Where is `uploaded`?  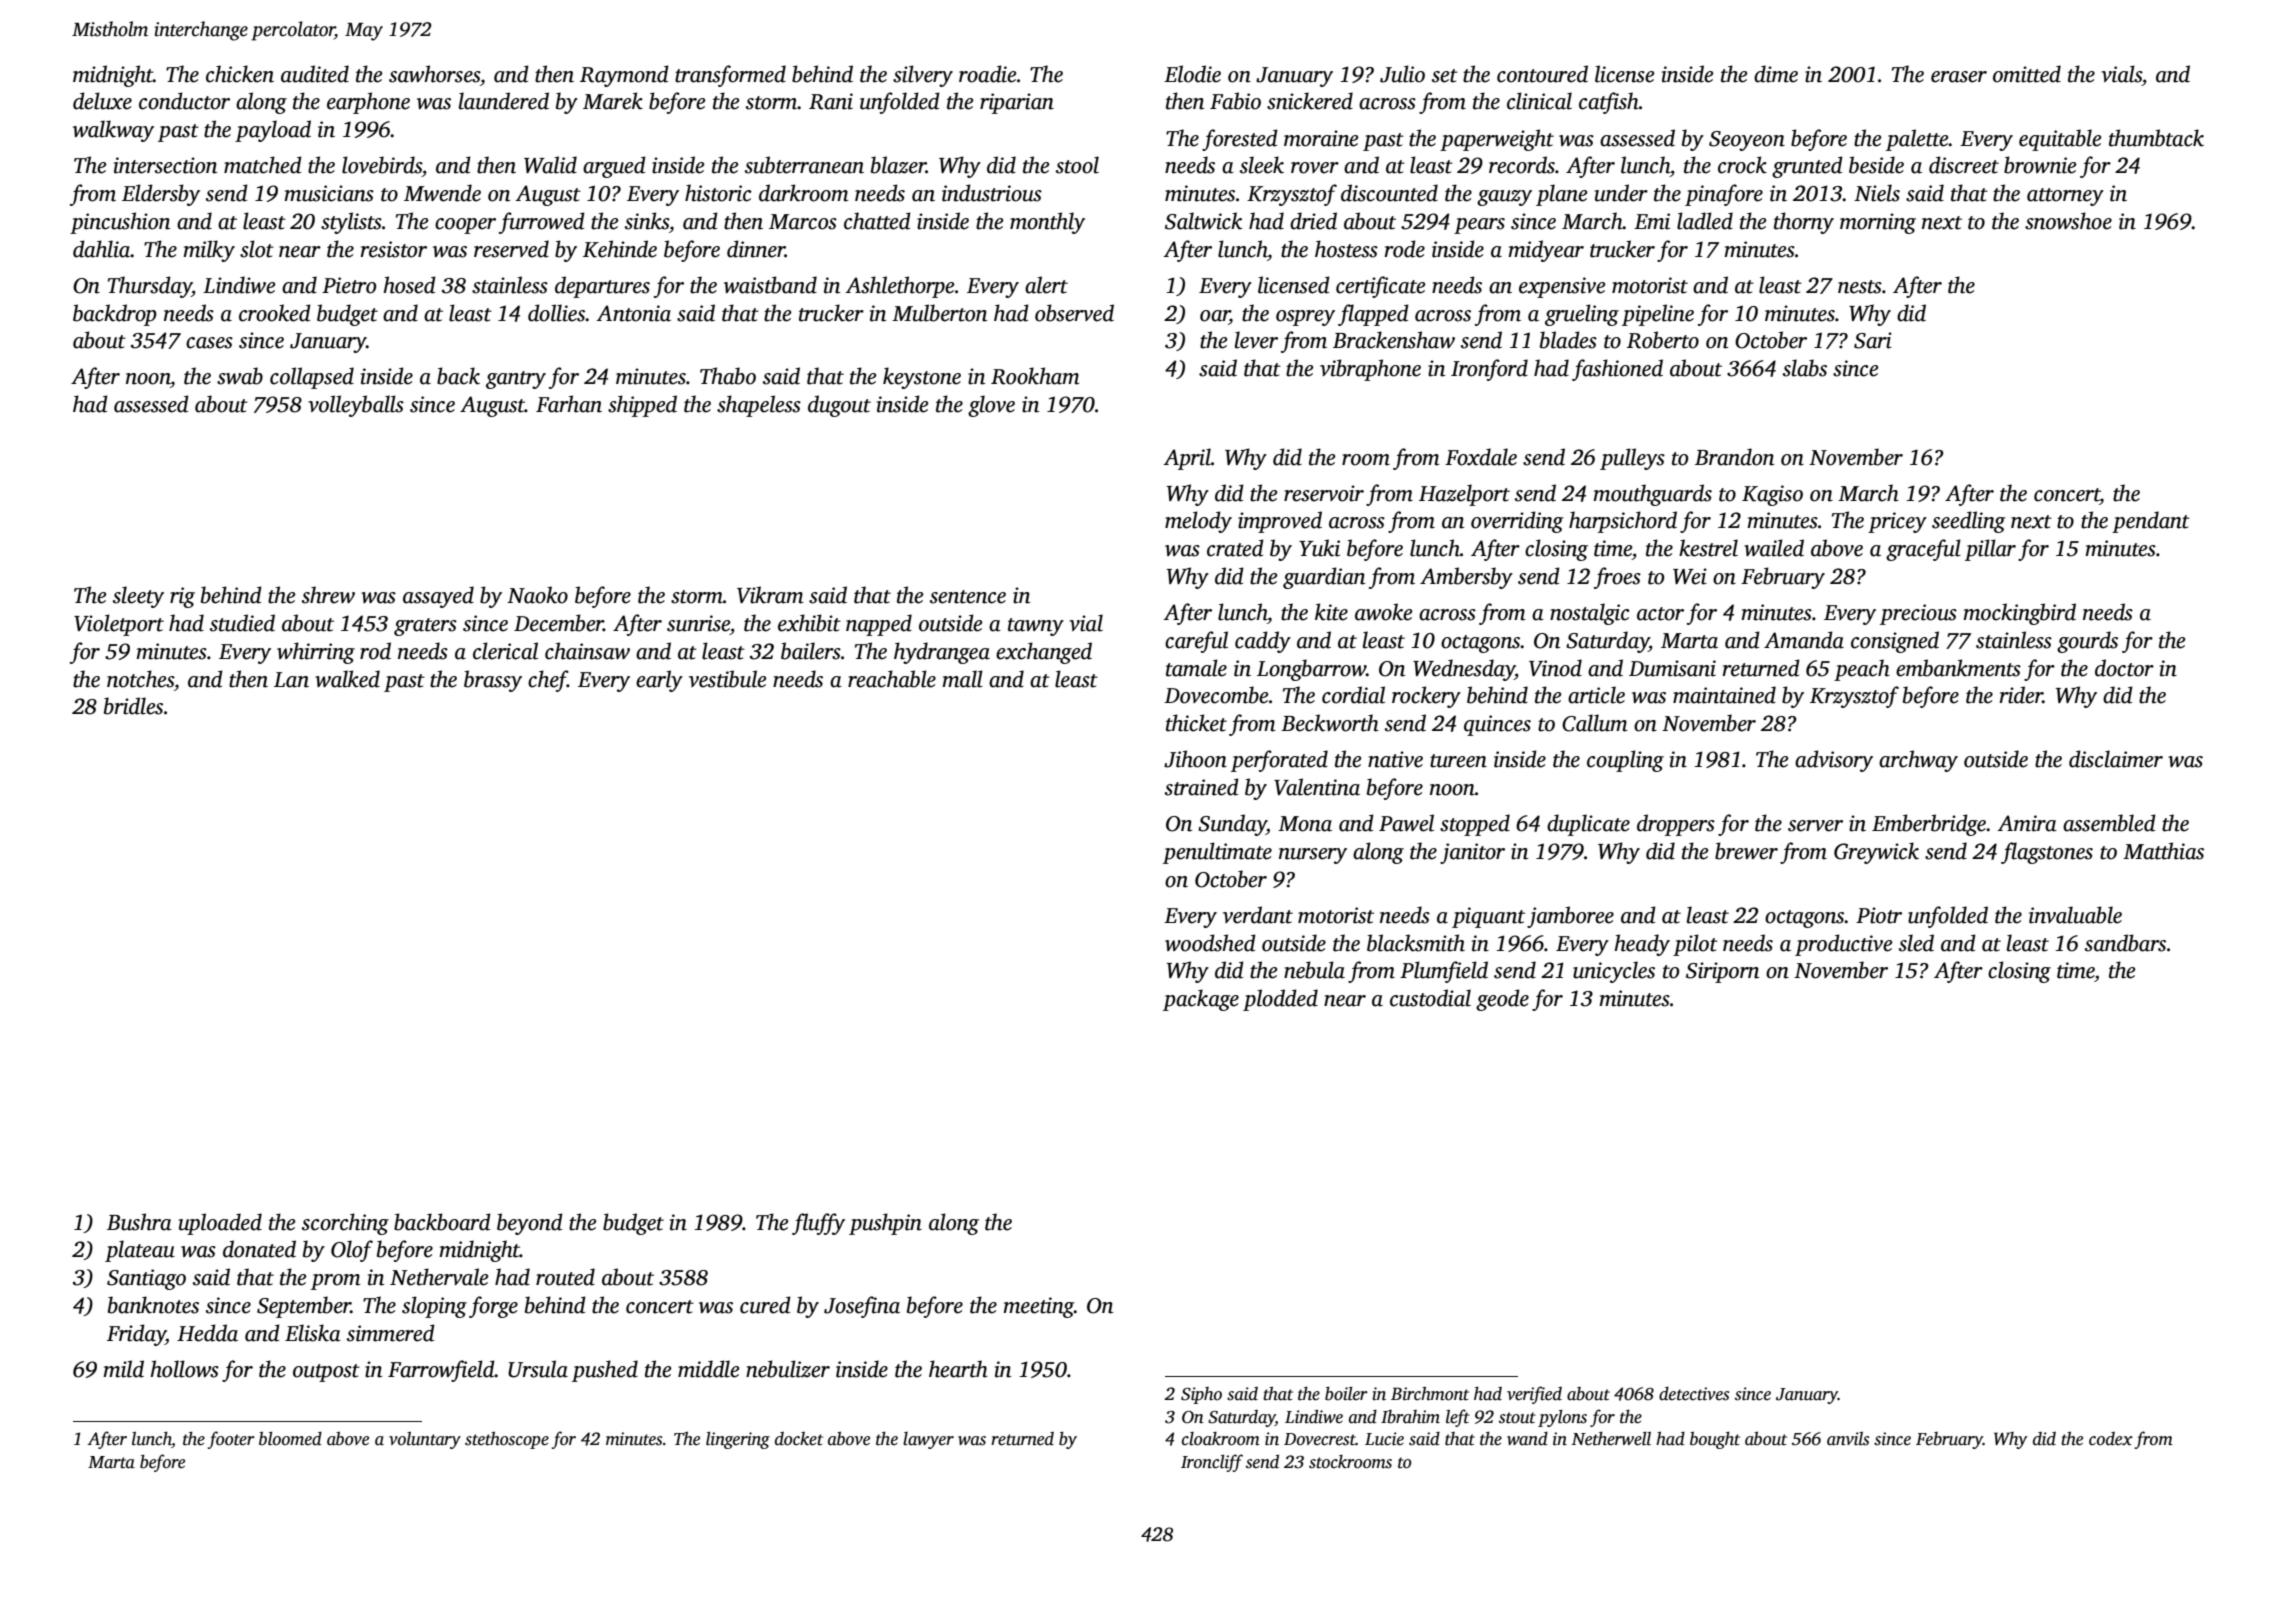 uploaded is located at coordinates (220, 1224).
